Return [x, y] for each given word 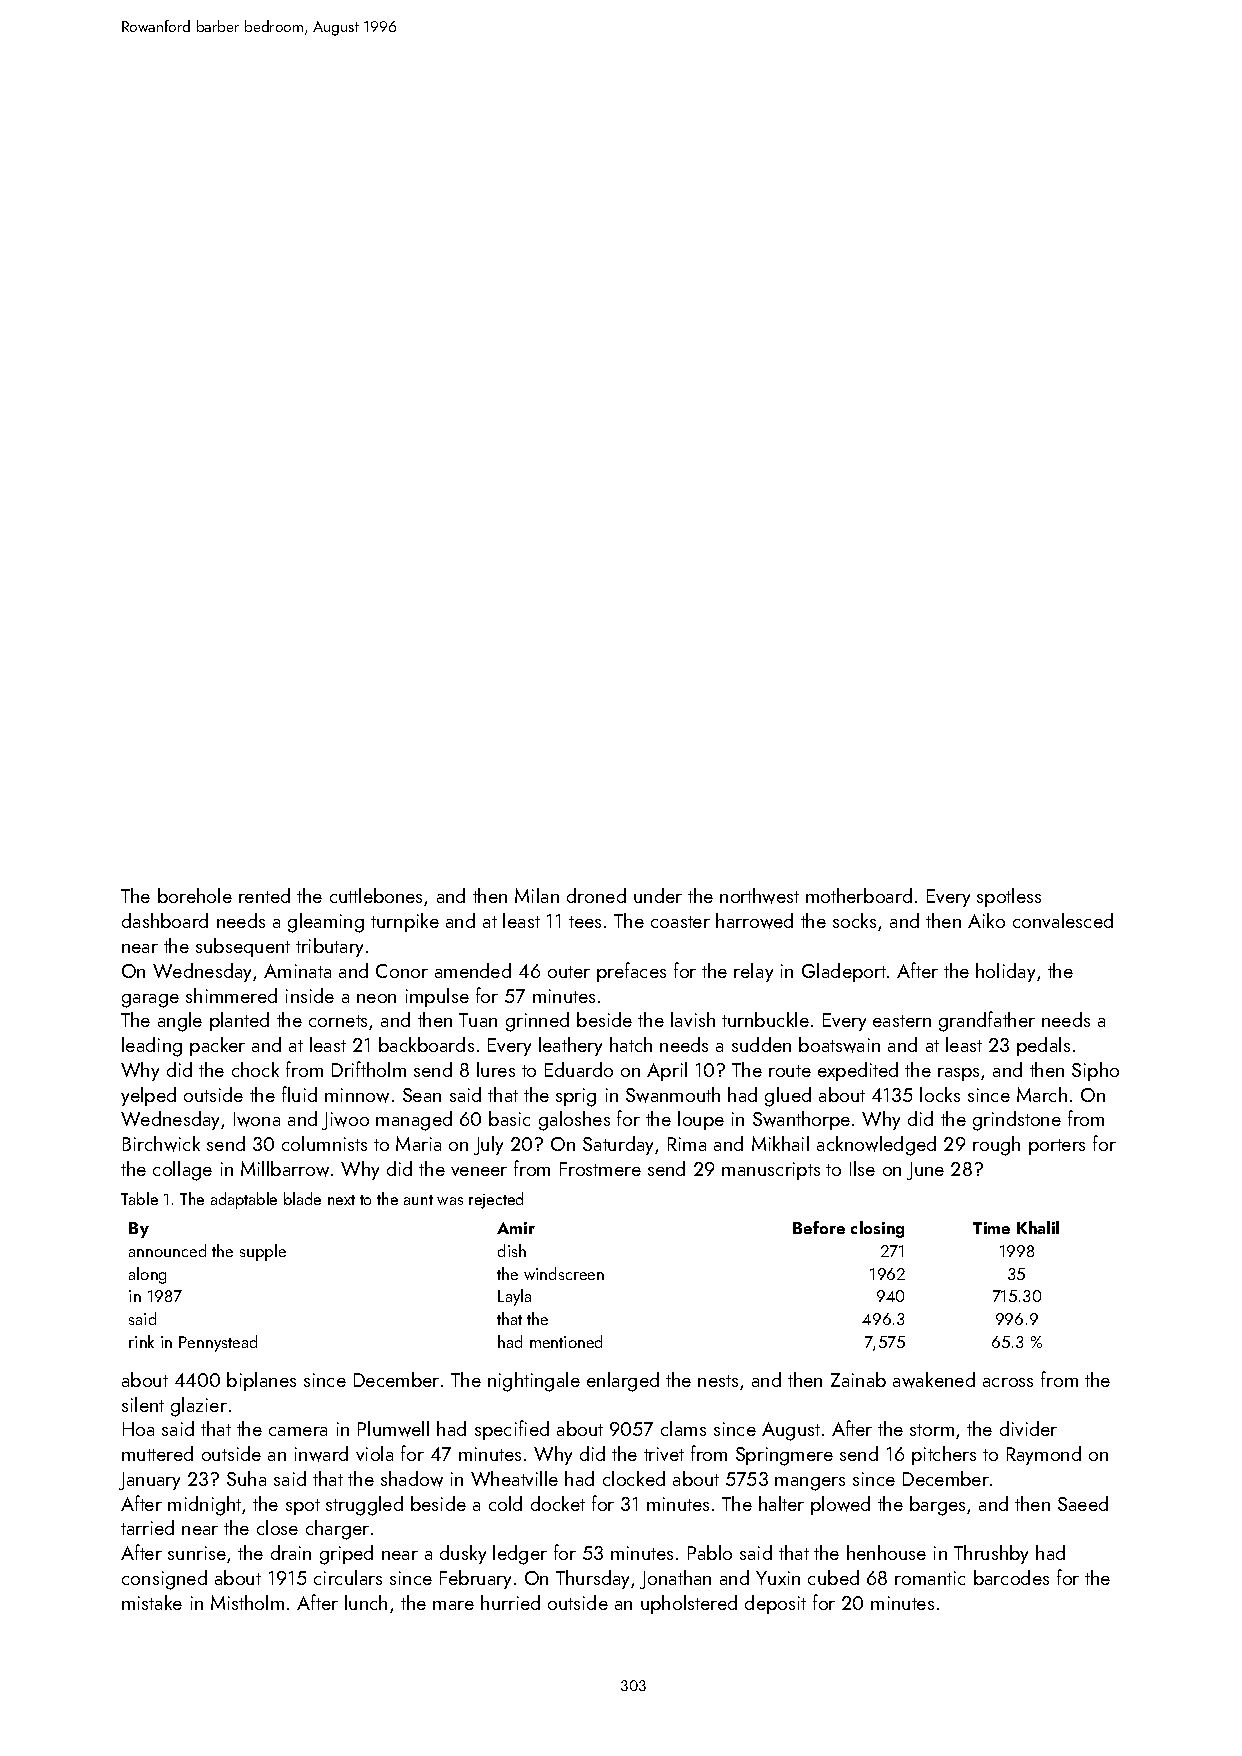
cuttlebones [376, 895]
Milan [537, 895]
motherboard [859, 895]
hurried [510, 1602]
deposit [775, 1604]
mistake [152, 1602]
